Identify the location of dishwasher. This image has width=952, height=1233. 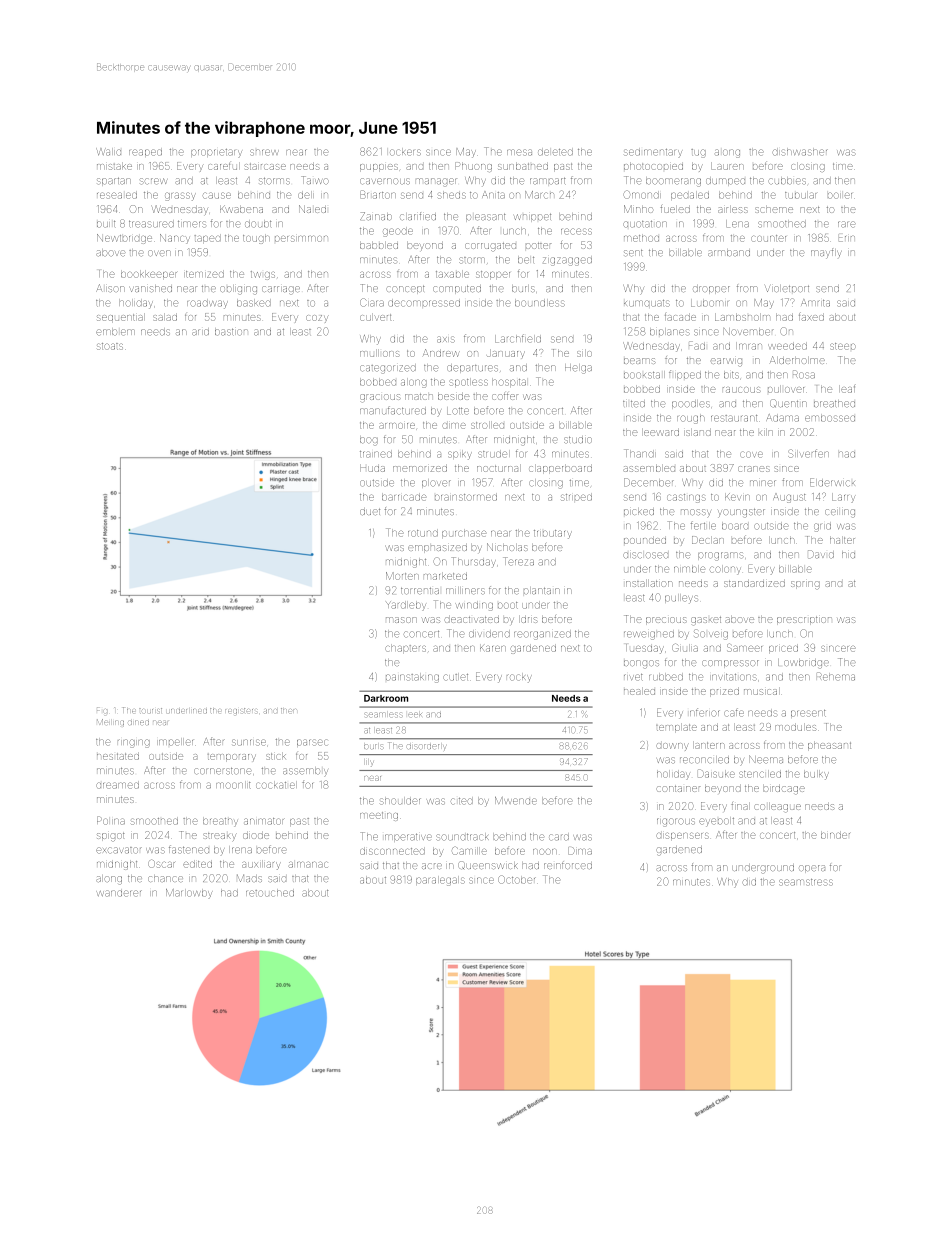
(800, 152).
